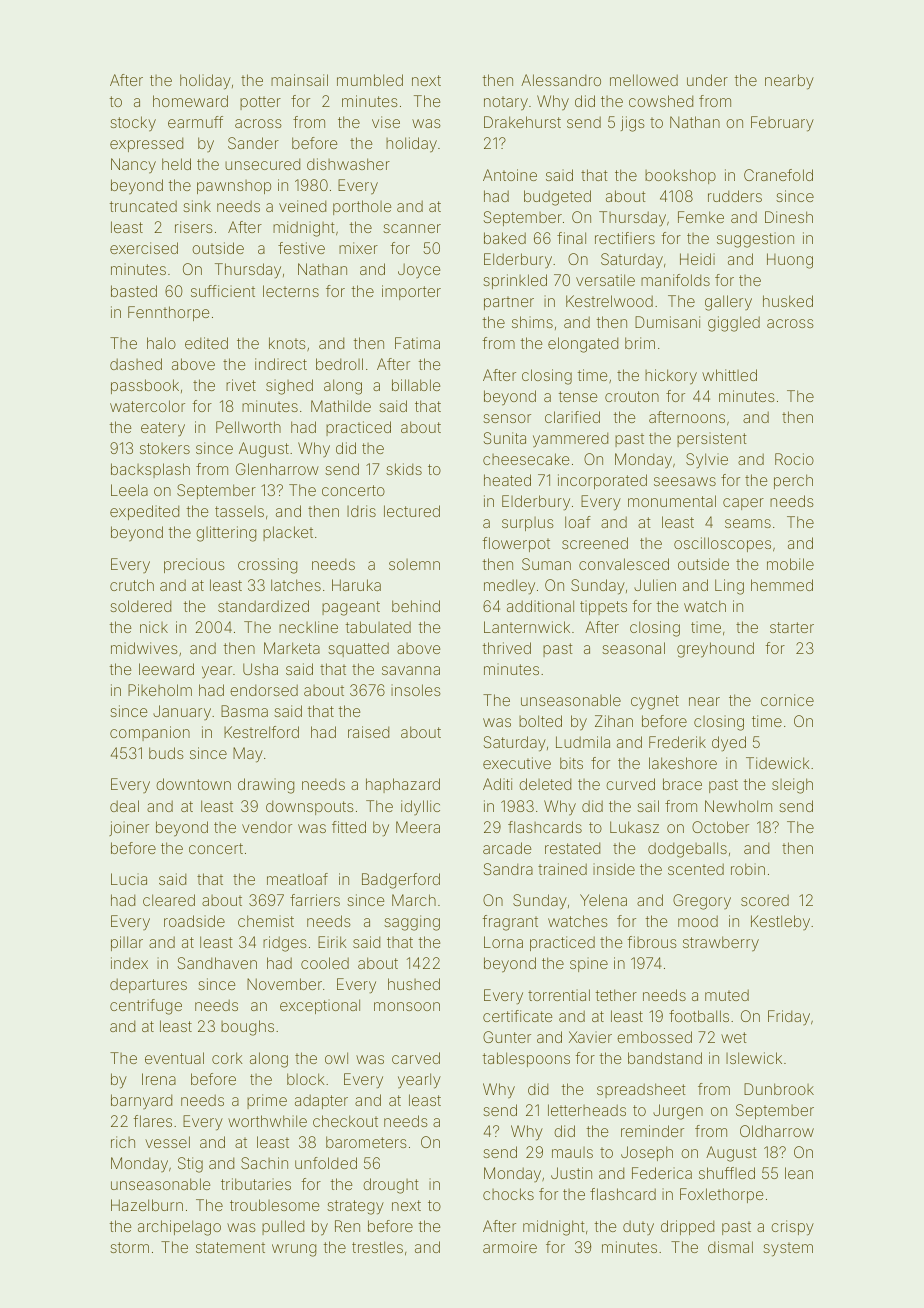 The height and width of the screenshot is (1308, 924). Describe the element at coordinates (590, 1037) in the screenshot. I see `Xavier` at that location.
